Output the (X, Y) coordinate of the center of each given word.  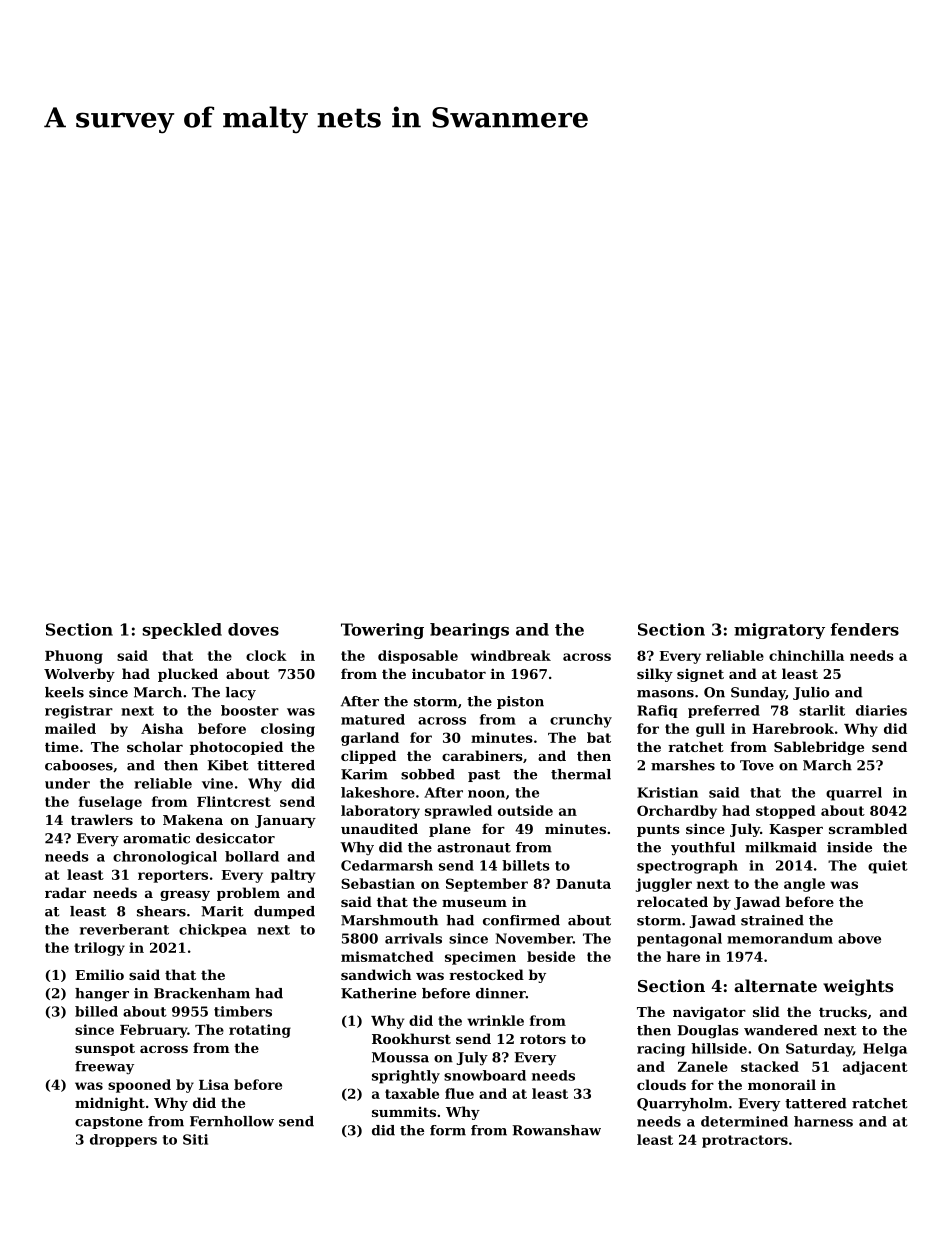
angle (804, 885)
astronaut (474, 848)
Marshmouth (389, 920)
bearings (469, 631)
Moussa (400, 1057)
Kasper (796, 830)
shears (161, 911)
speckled (182, 631)
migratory (779, 631)
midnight (110, 1104)
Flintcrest (234, 801)
